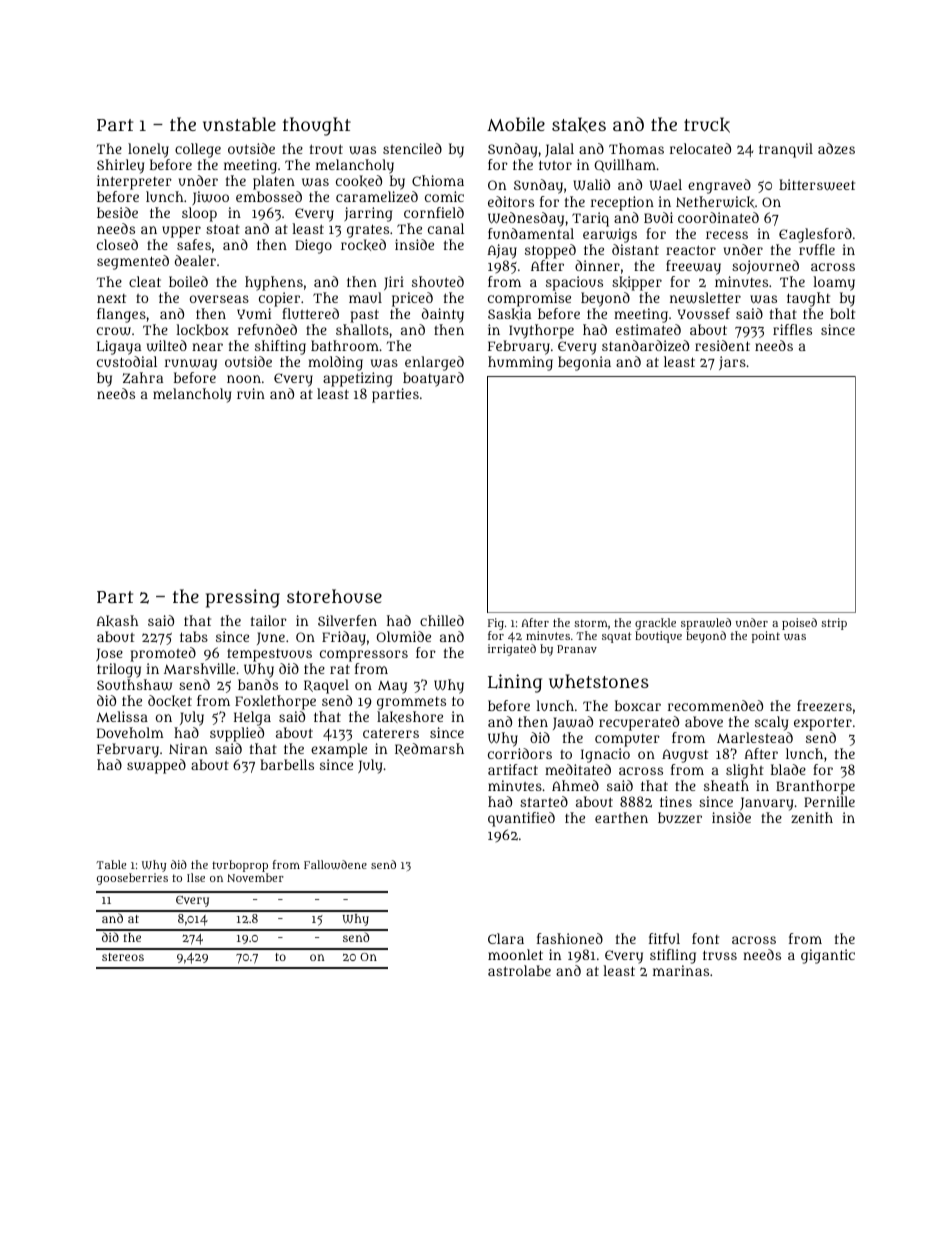 Image resolution: width=952 pixels, height=1233 pixels. Describe the element at coordinates (335, 864) in the screenshot. I see `Fallowdene` at that location.
